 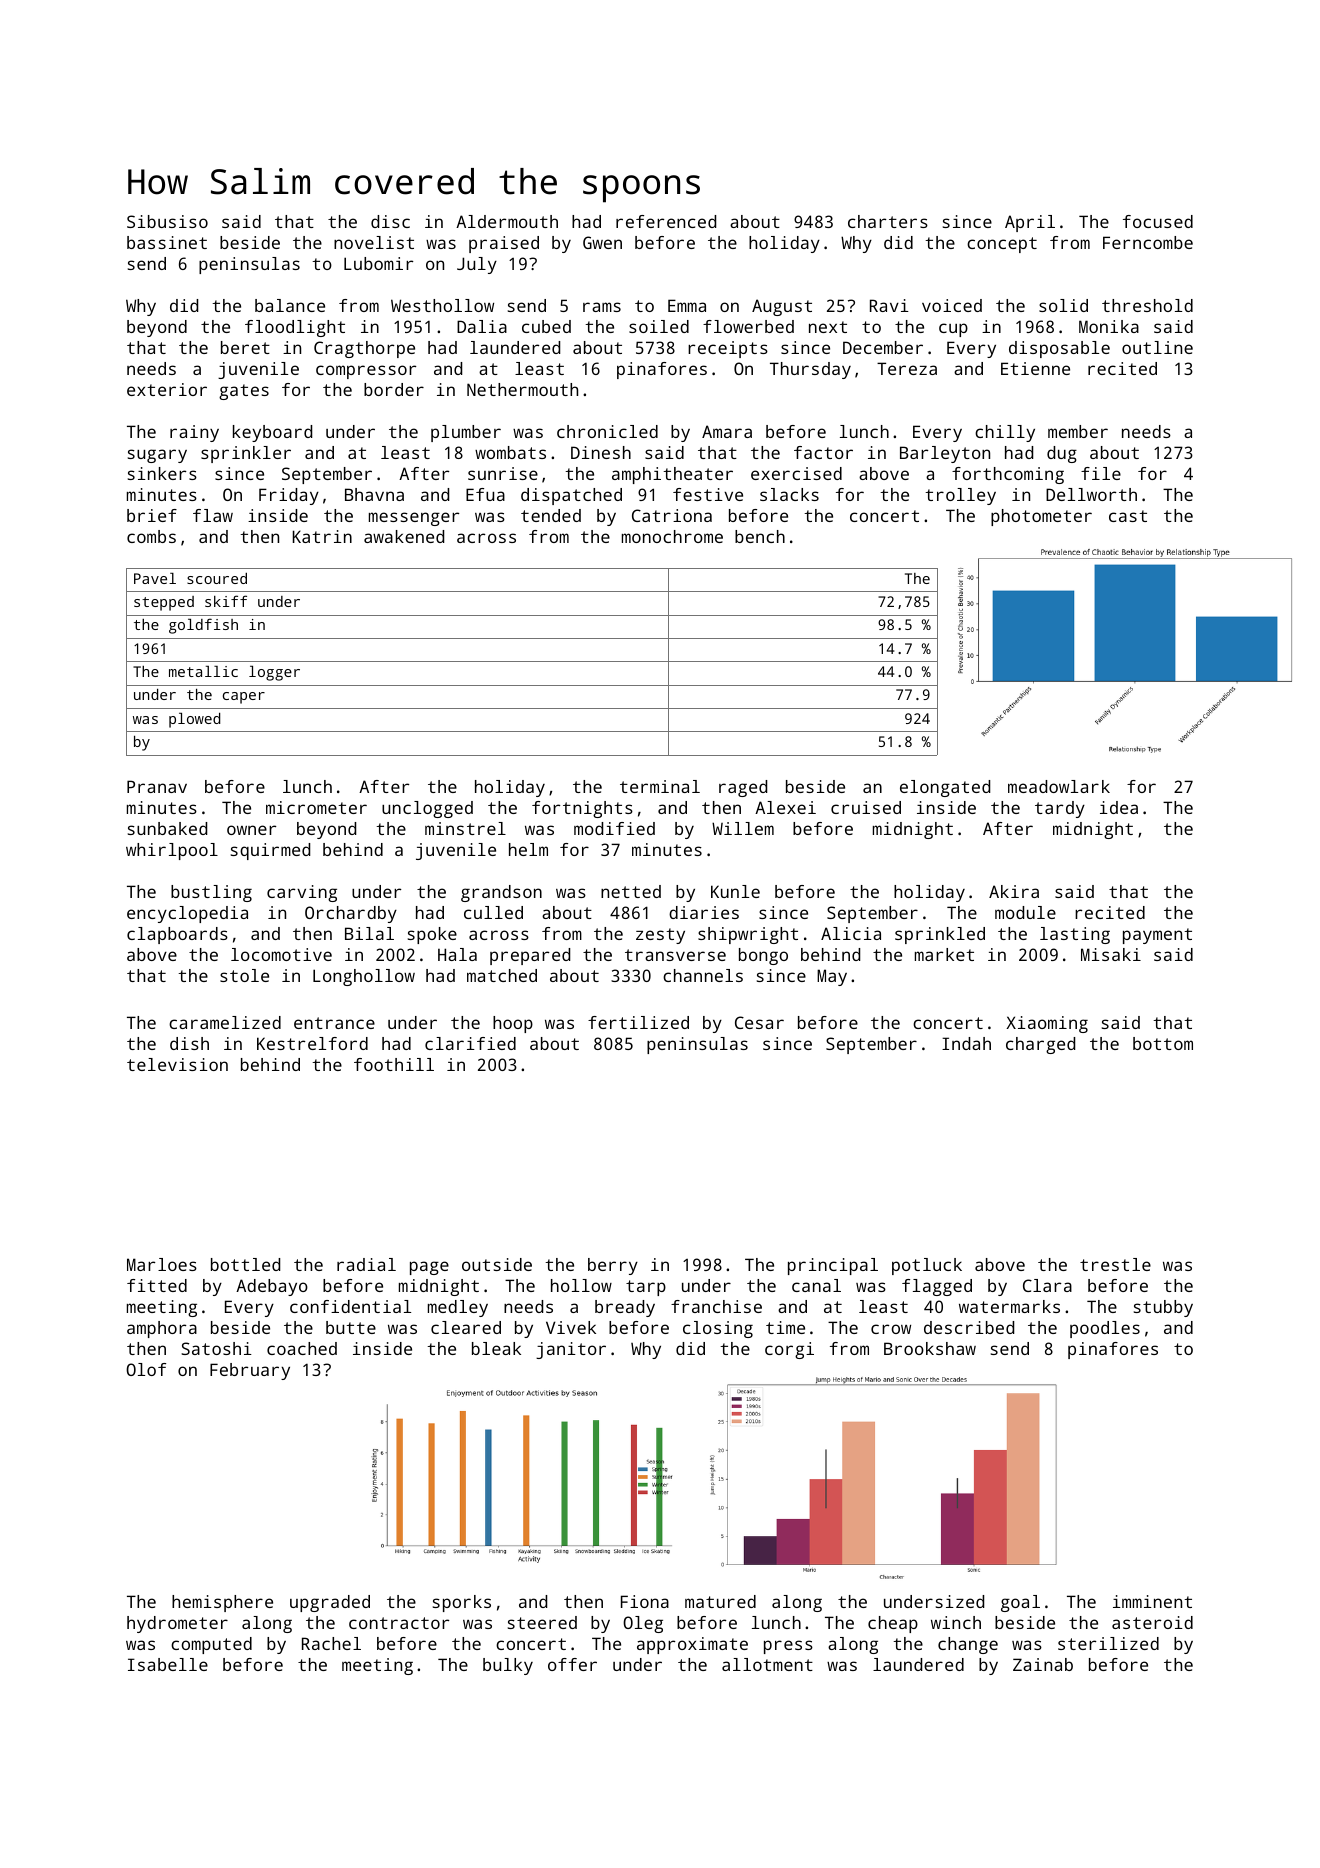 I want to click on Marloes, so click(x=162, y=1264).
